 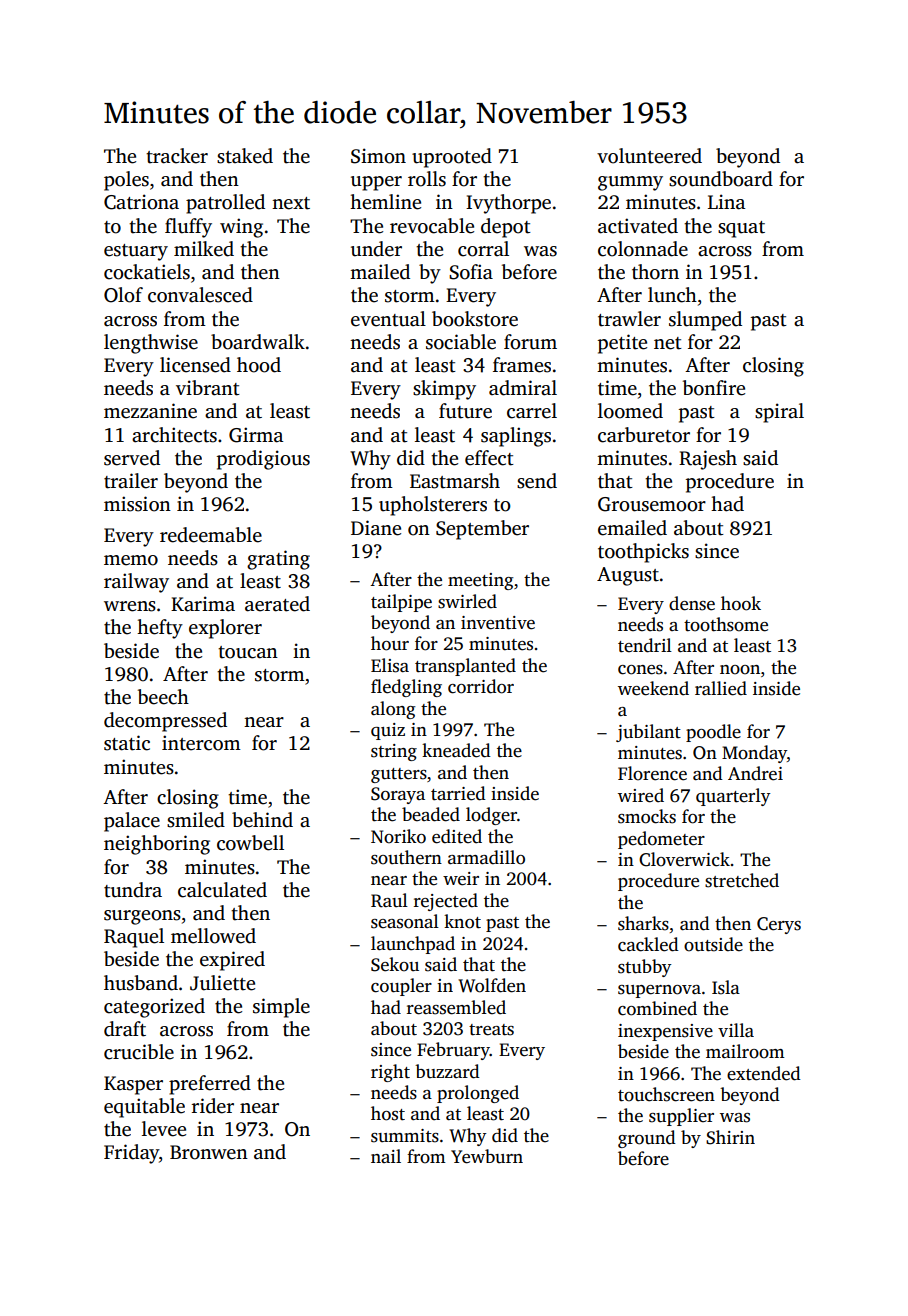 What do you see at coordinates (726, 624) in the image?
I see `toothsome` at bounding box center [726, 624].
